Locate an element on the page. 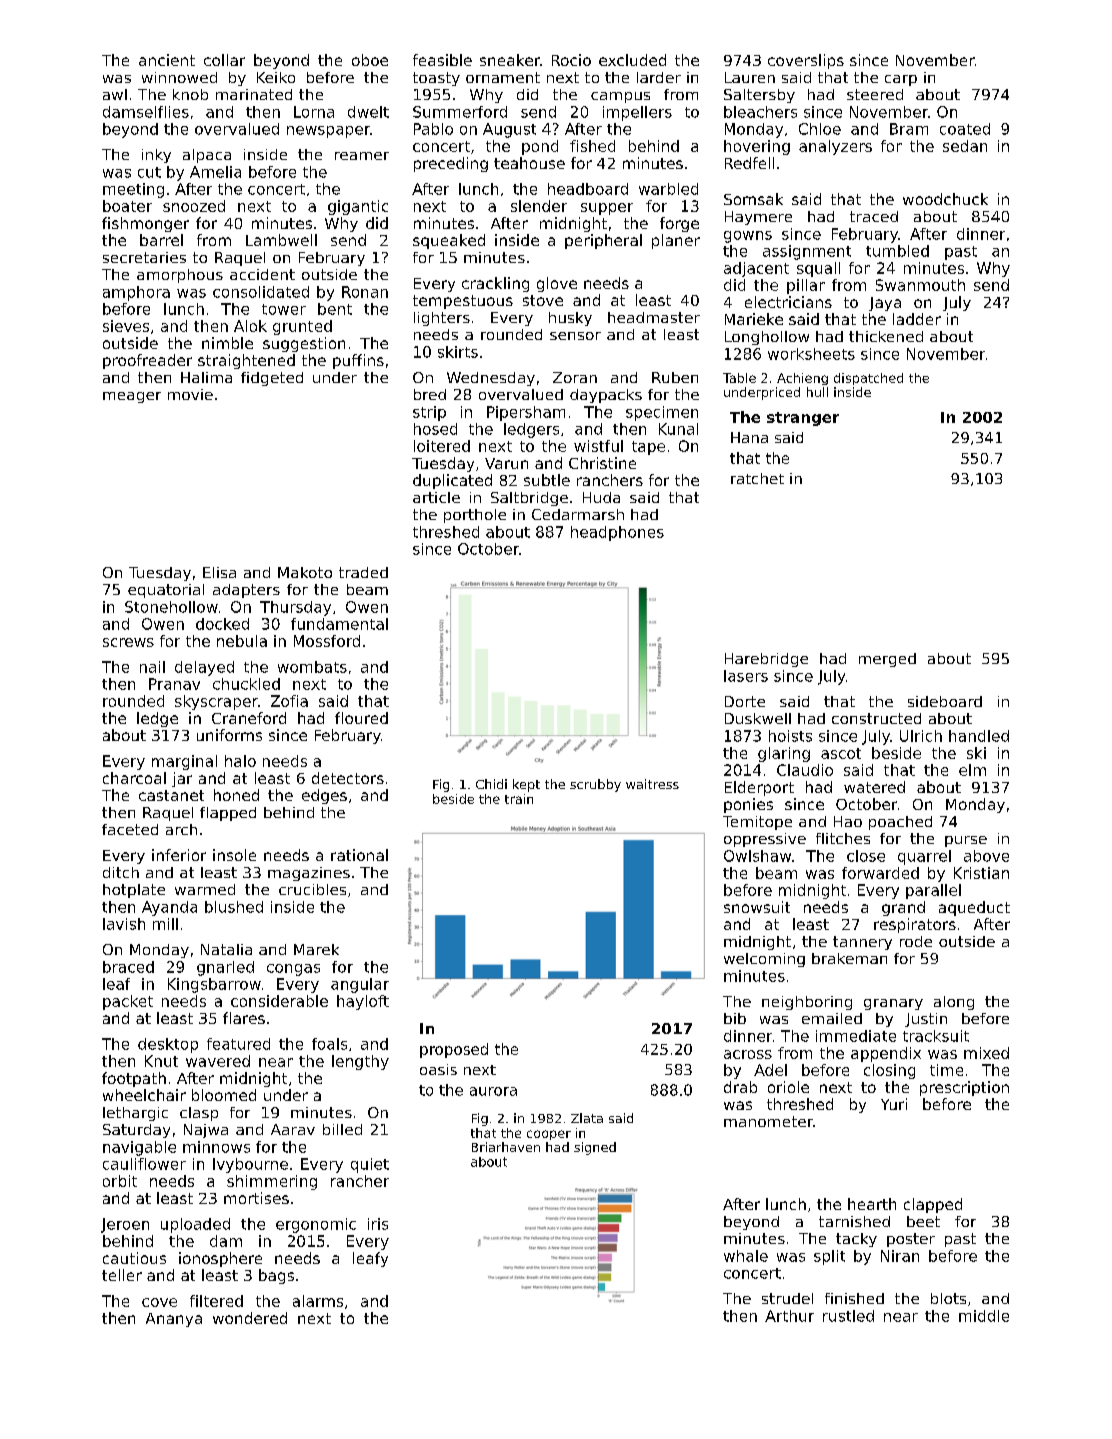 This page has width=1112, height=1439. Ruben is located at coordinates (675, 377).
